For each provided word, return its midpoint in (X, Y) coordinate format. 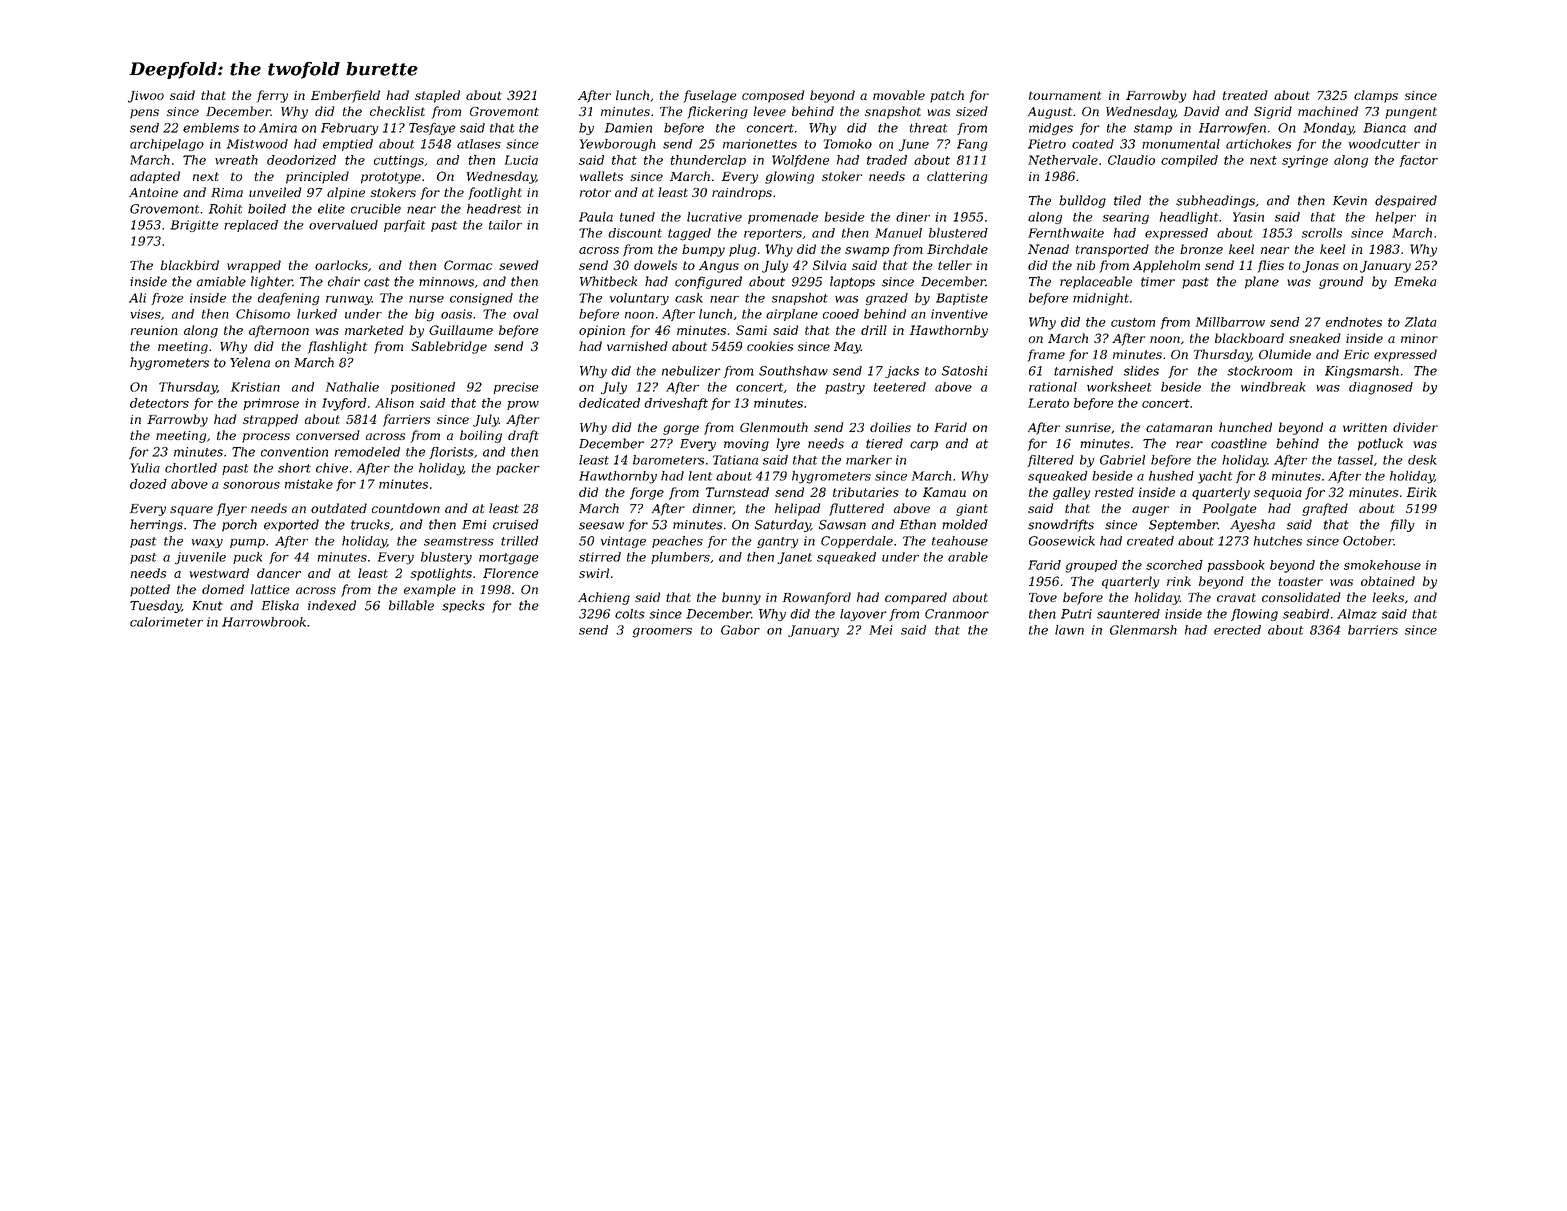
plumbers (680, 558)
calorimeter (166, 622)
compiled (1189, 161)
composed (773, 96)
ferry (272, 96)
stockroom (1259, 371)
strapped (270, 420)
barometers (668, 460)
